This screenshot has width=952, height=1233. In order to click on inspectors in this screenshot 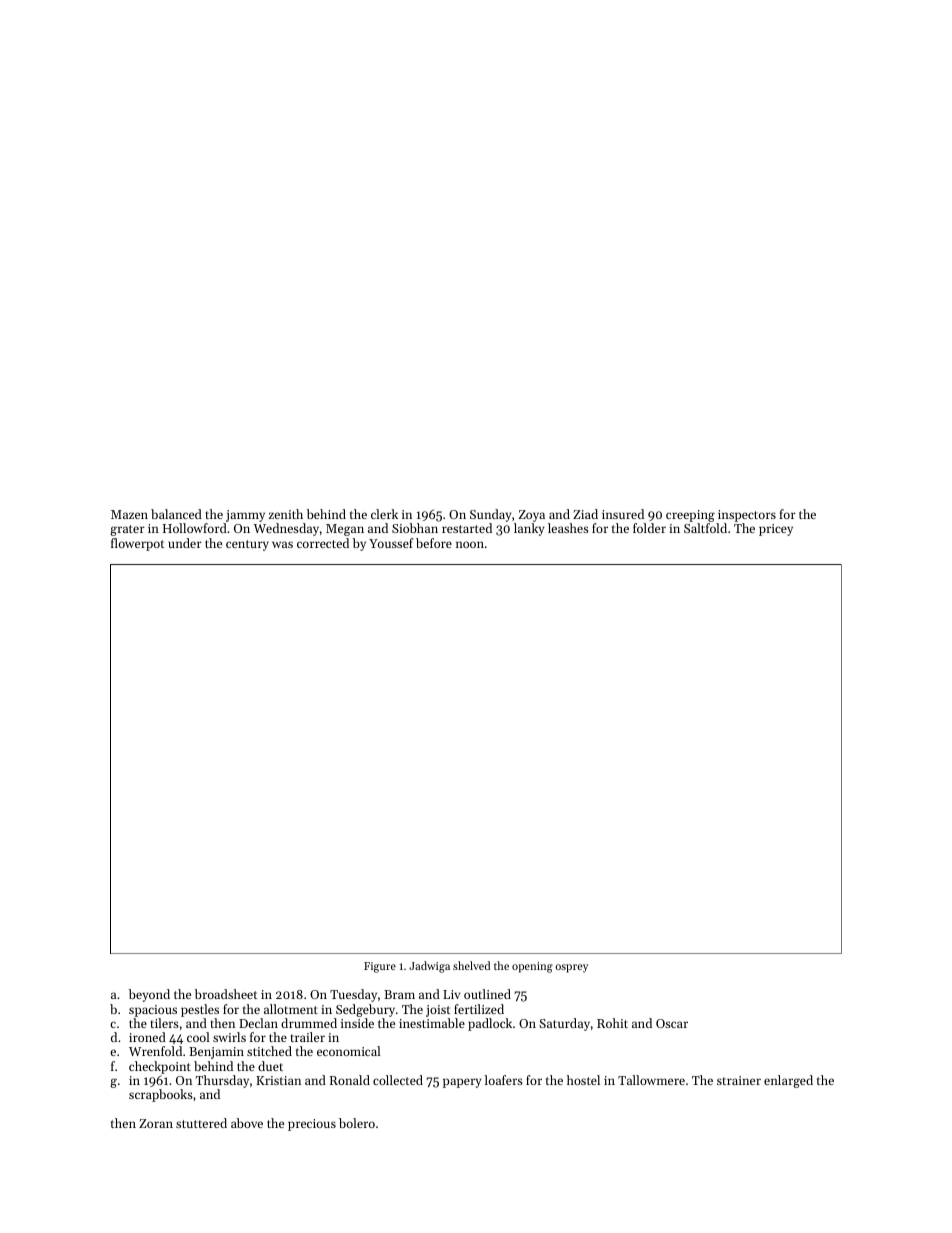, I will do `click(747, 516)`.
